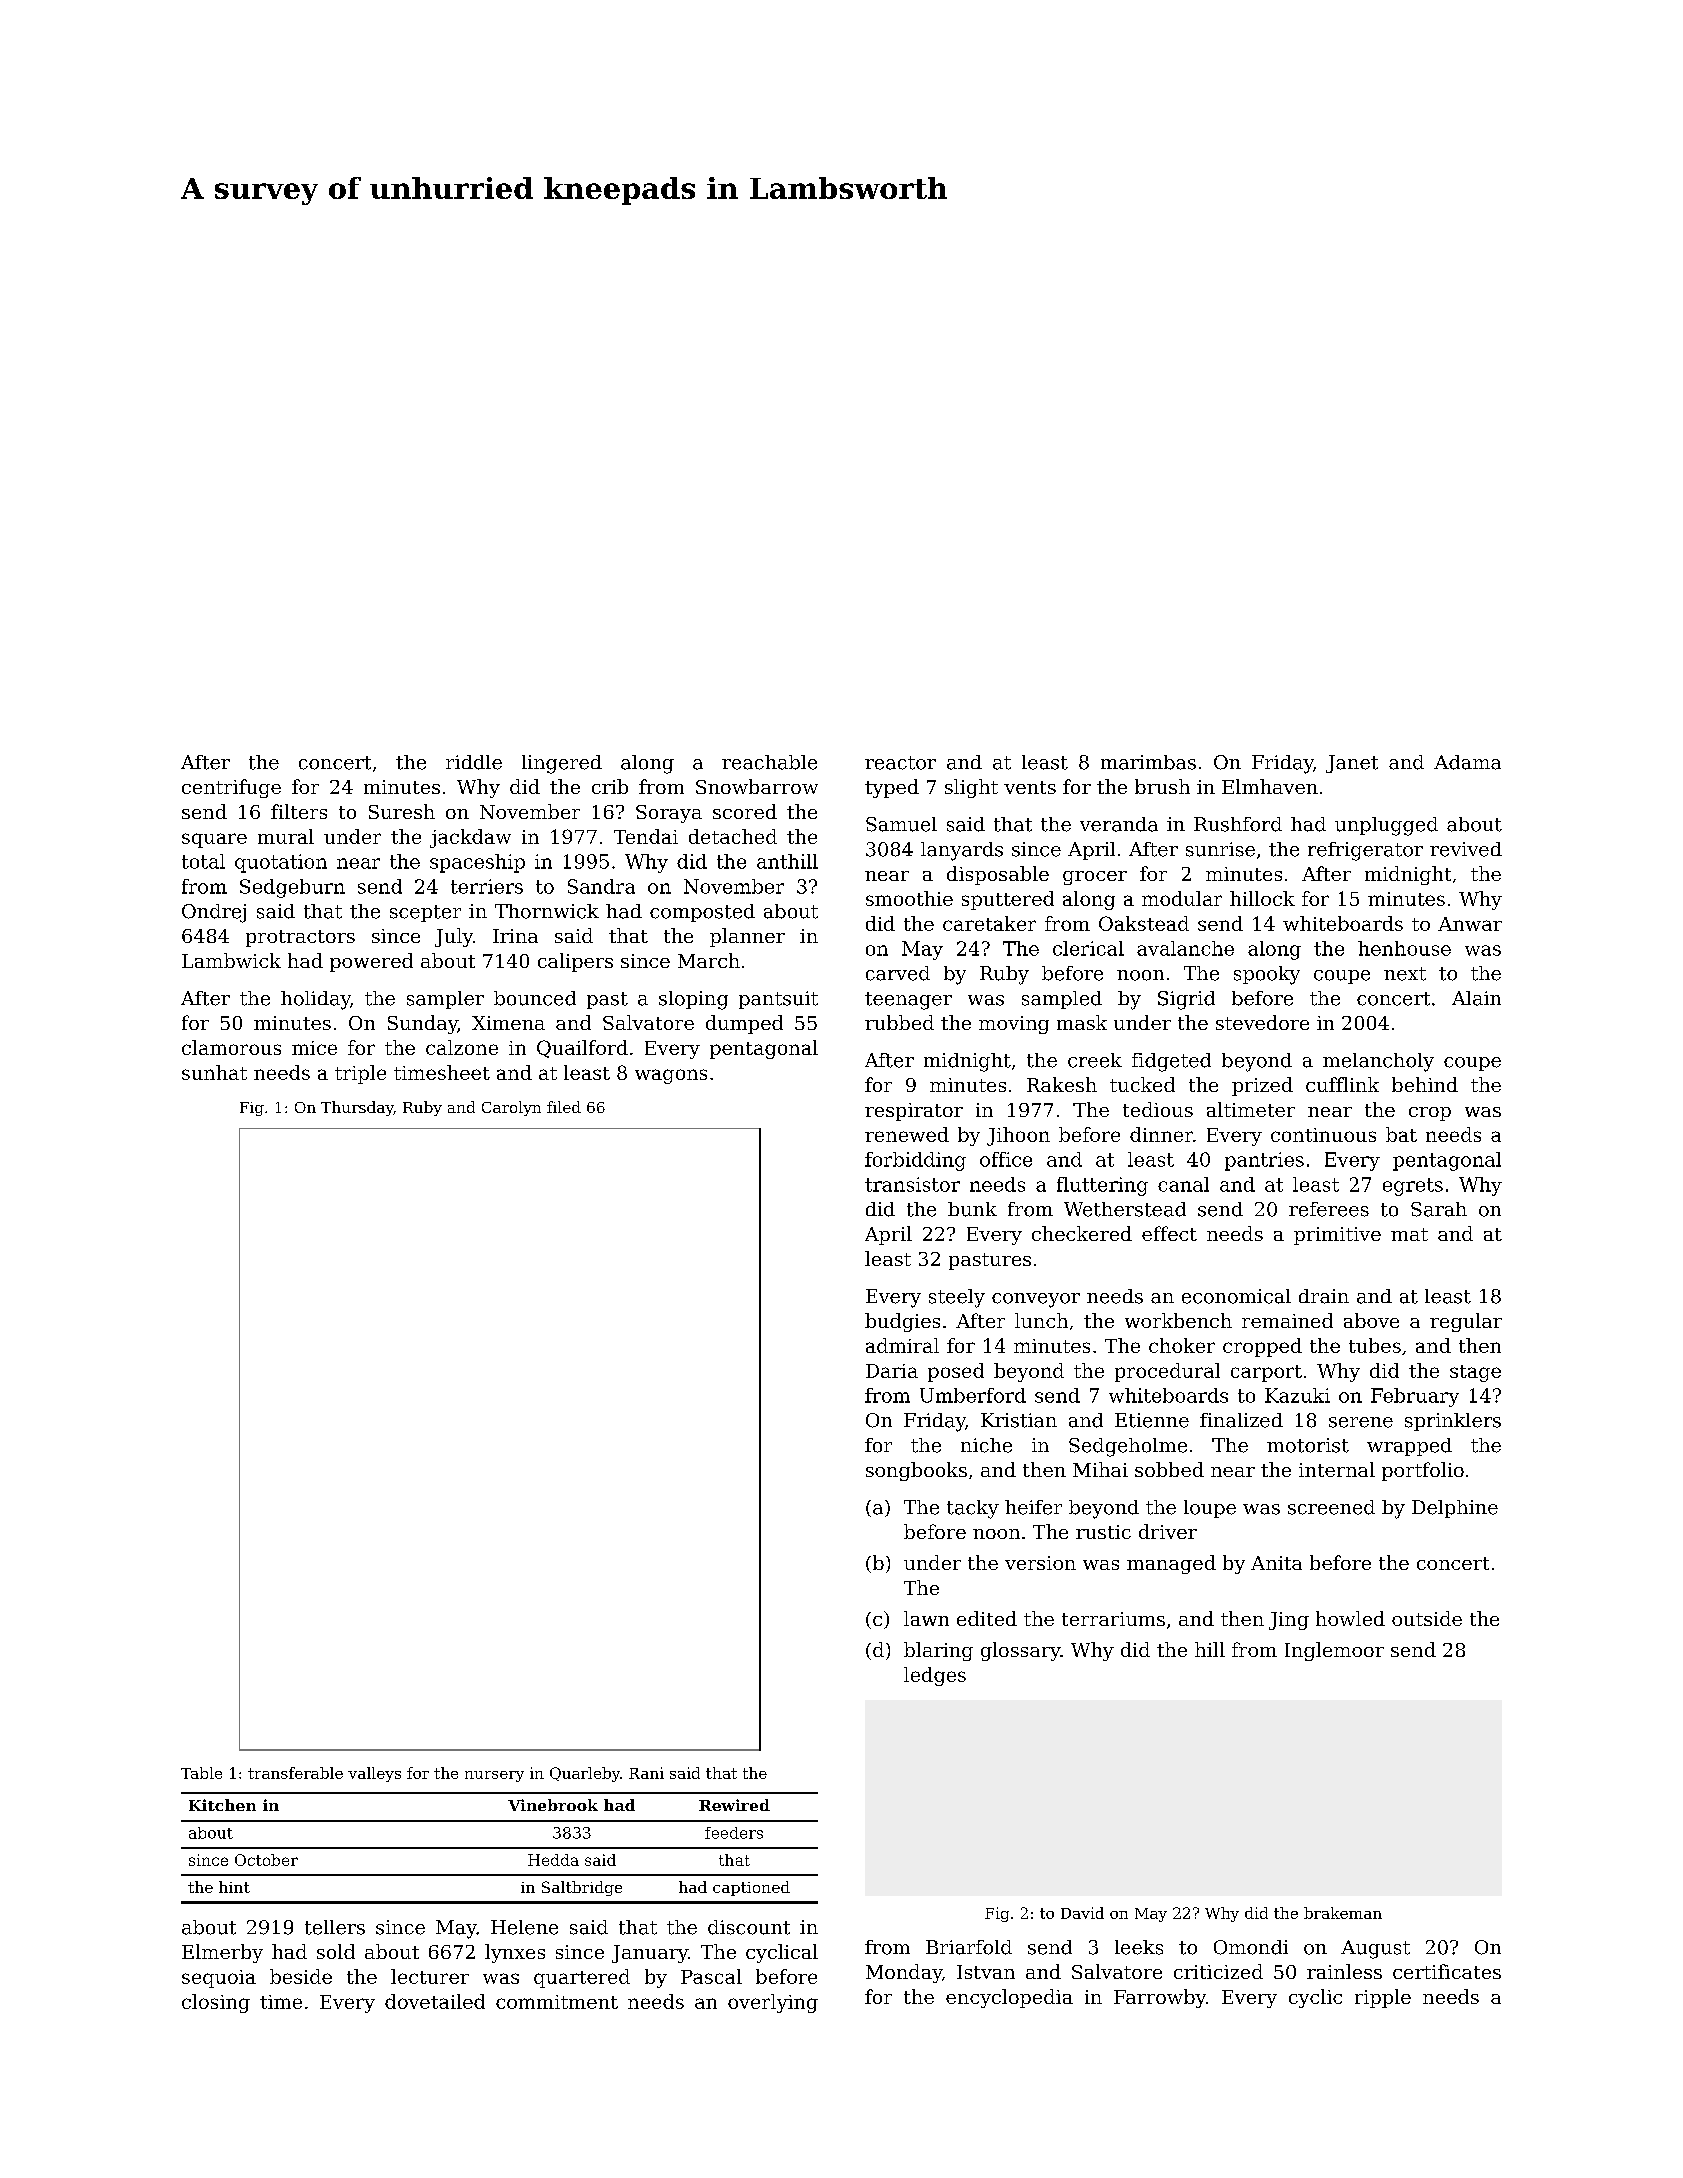 Image resolution: width=1683 pixels, height=2178 pixels. I want to click on dumped, so click(744, 1024).
